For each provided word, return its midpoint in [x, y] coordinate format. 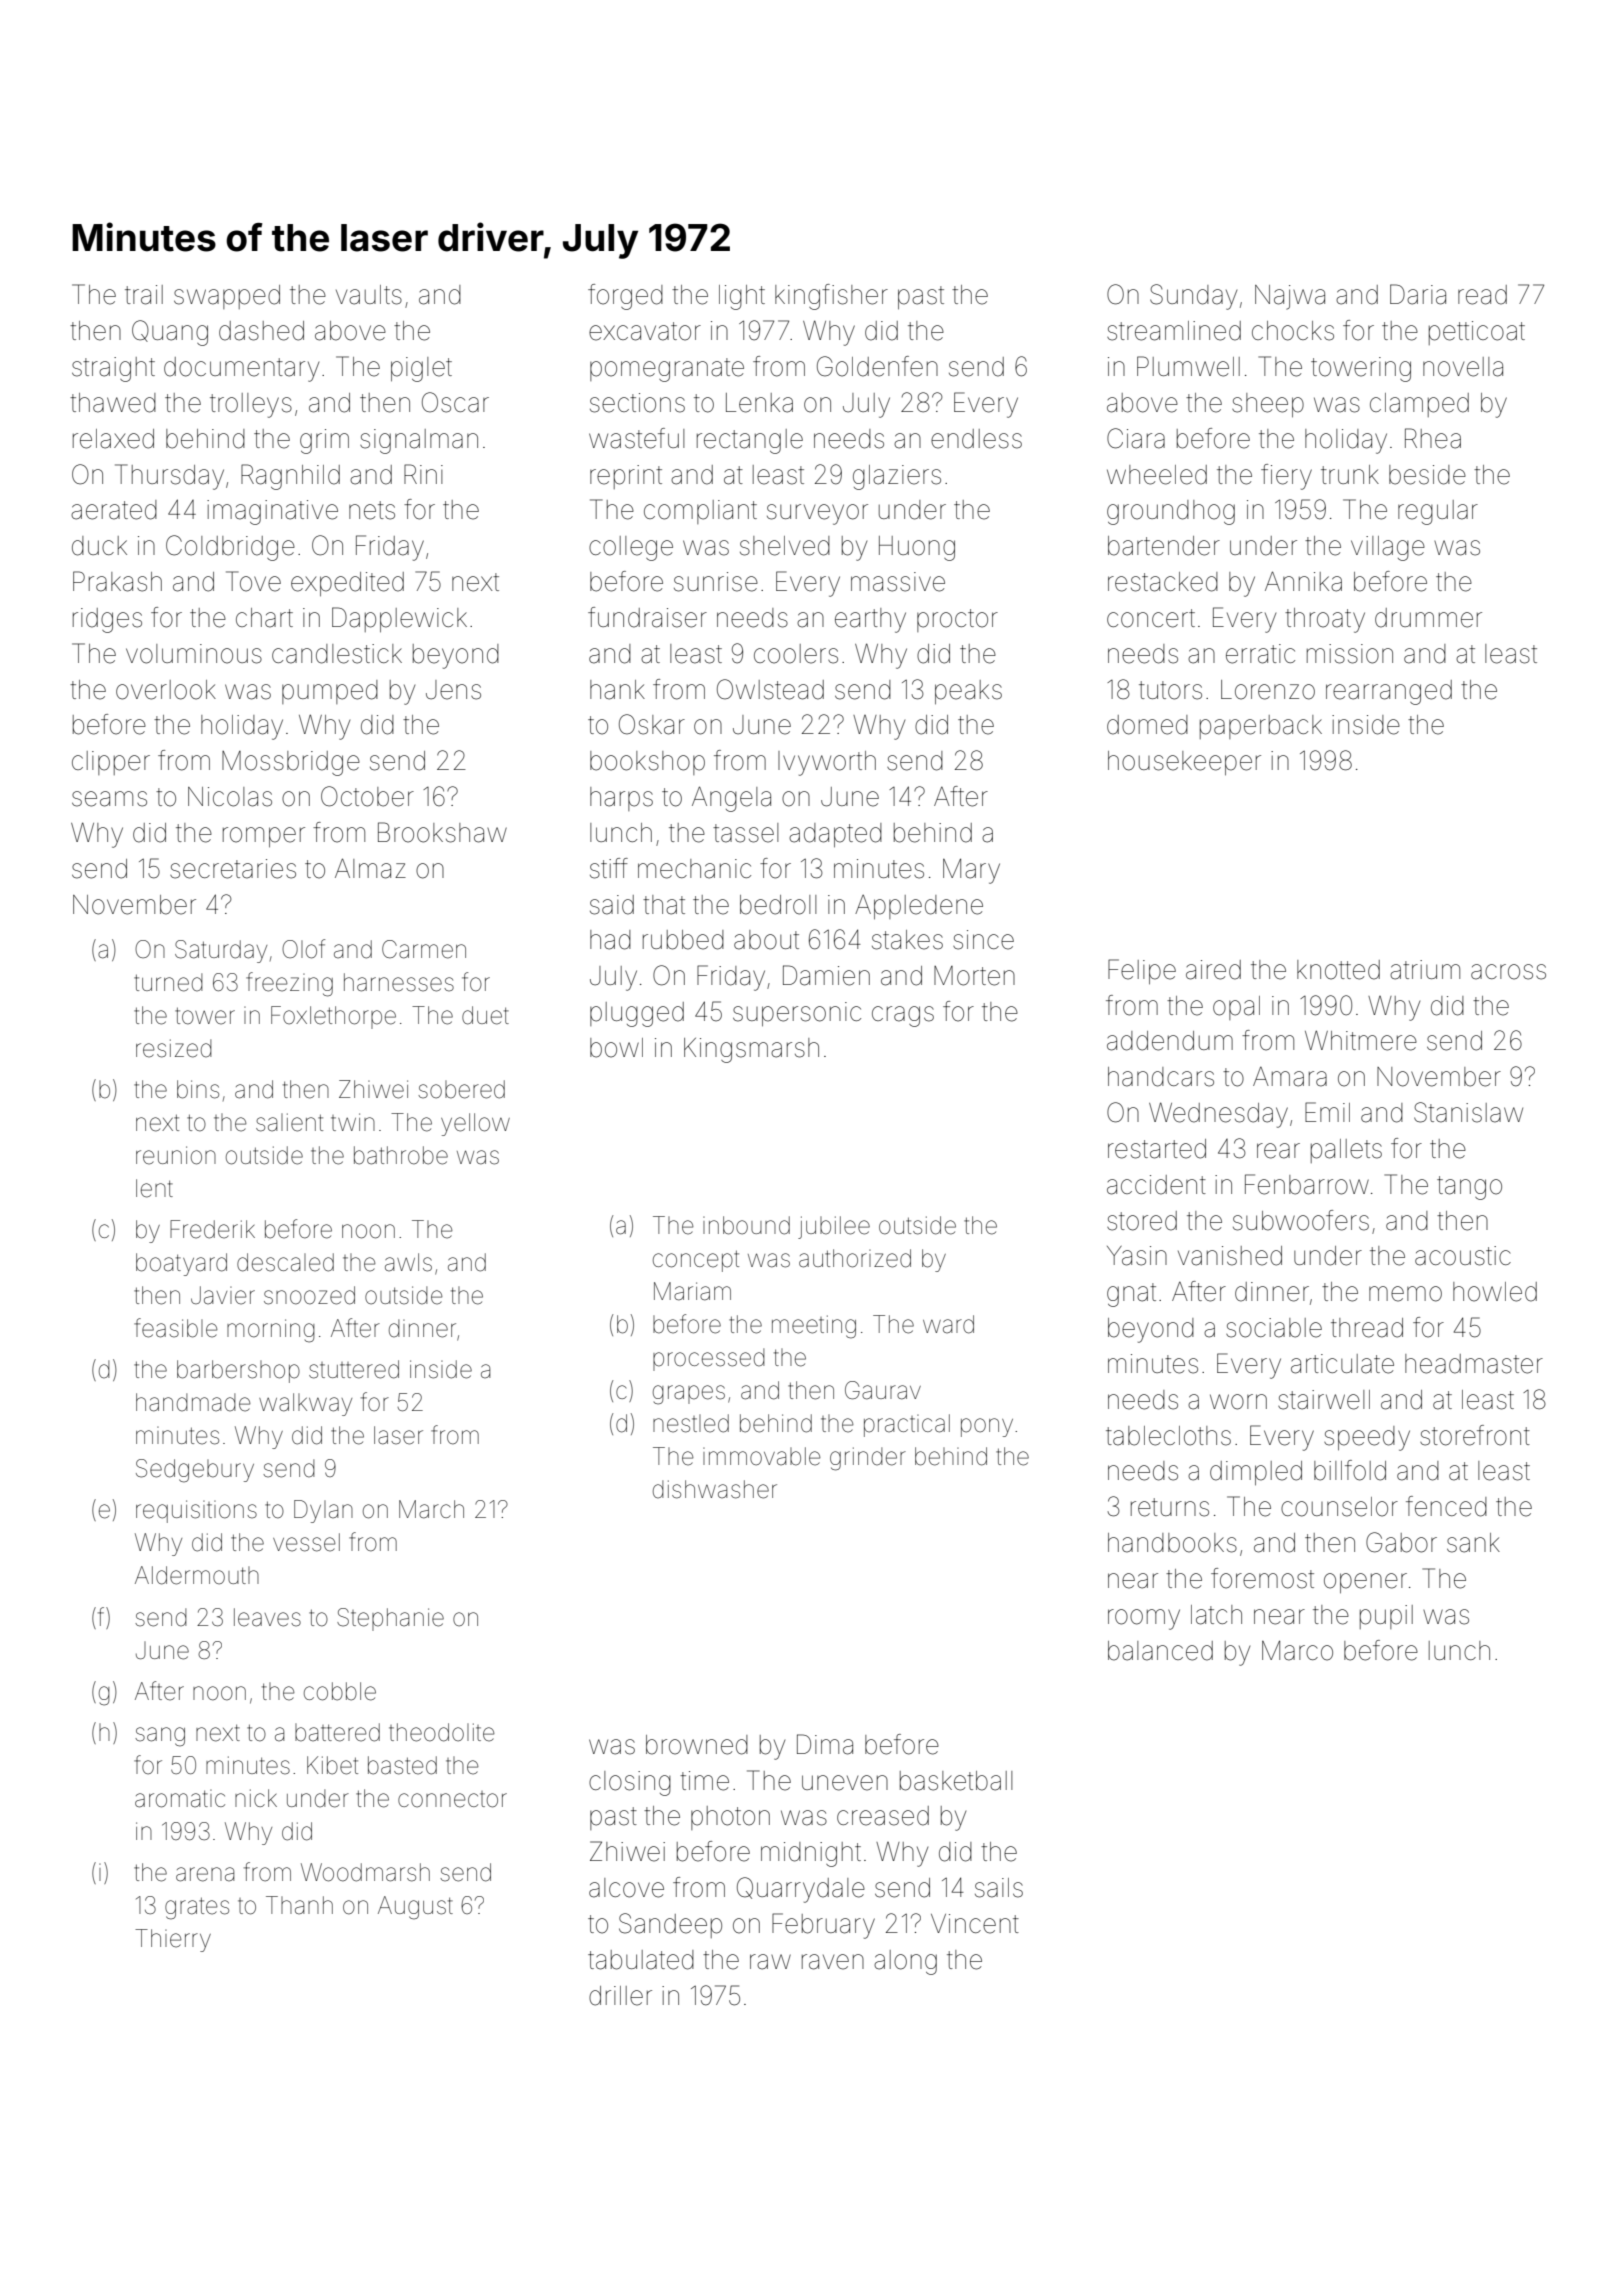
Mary [971, 871]
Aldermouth [197, 1575]
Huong [917, 548]
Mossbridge [291, 763]
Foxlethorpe [333, 1017]
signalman [419, 441]
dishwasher [715, 1489]
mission [1350, 654]
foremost [1262, 1578]
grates [197, 1908]
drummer [1428, 618]
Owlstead [770, 689]
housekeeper [1184, 763]
